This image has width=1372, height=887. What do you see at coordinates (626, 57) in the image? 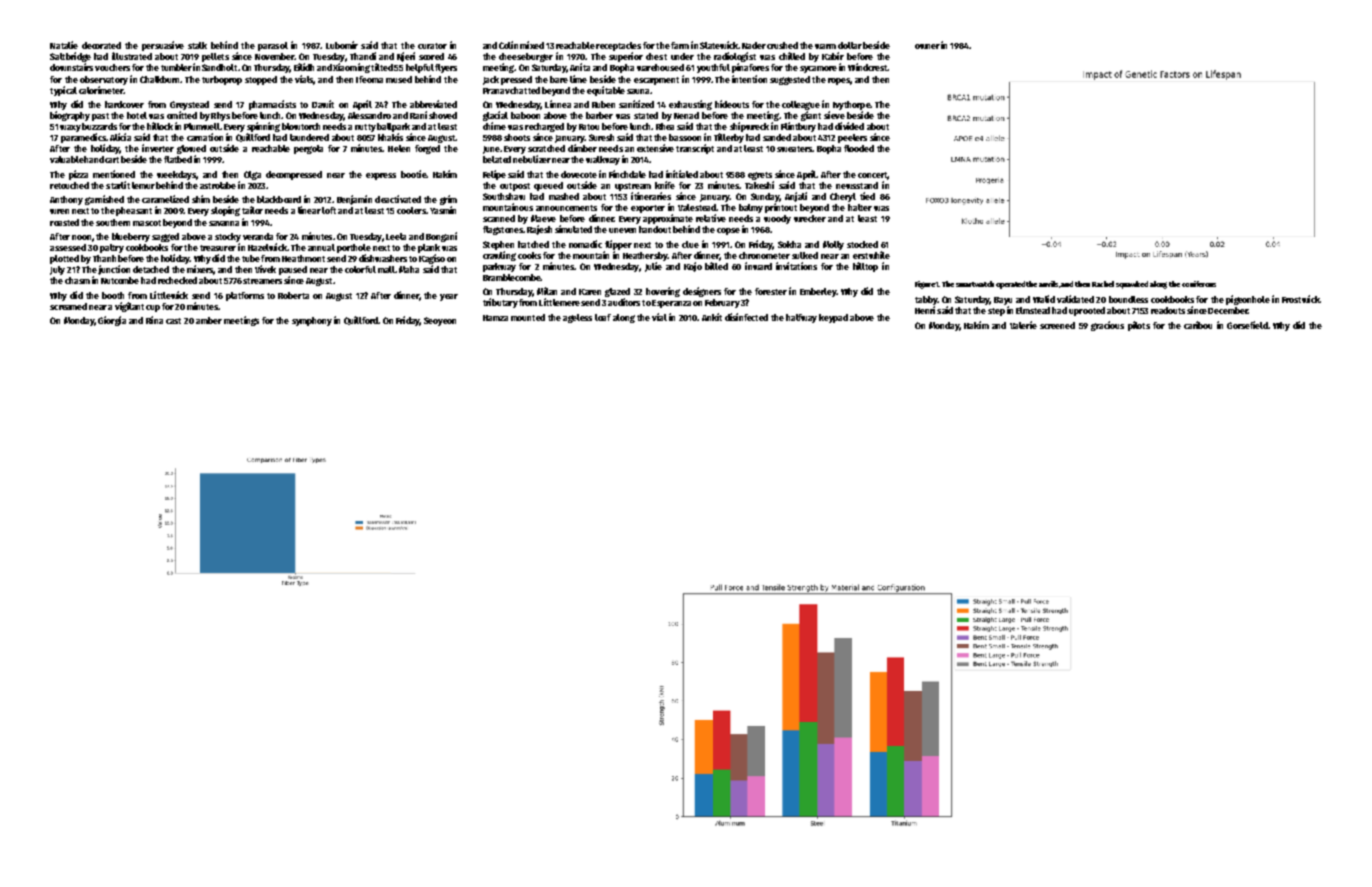
I see `superior` at bounding box center [626, 57].
